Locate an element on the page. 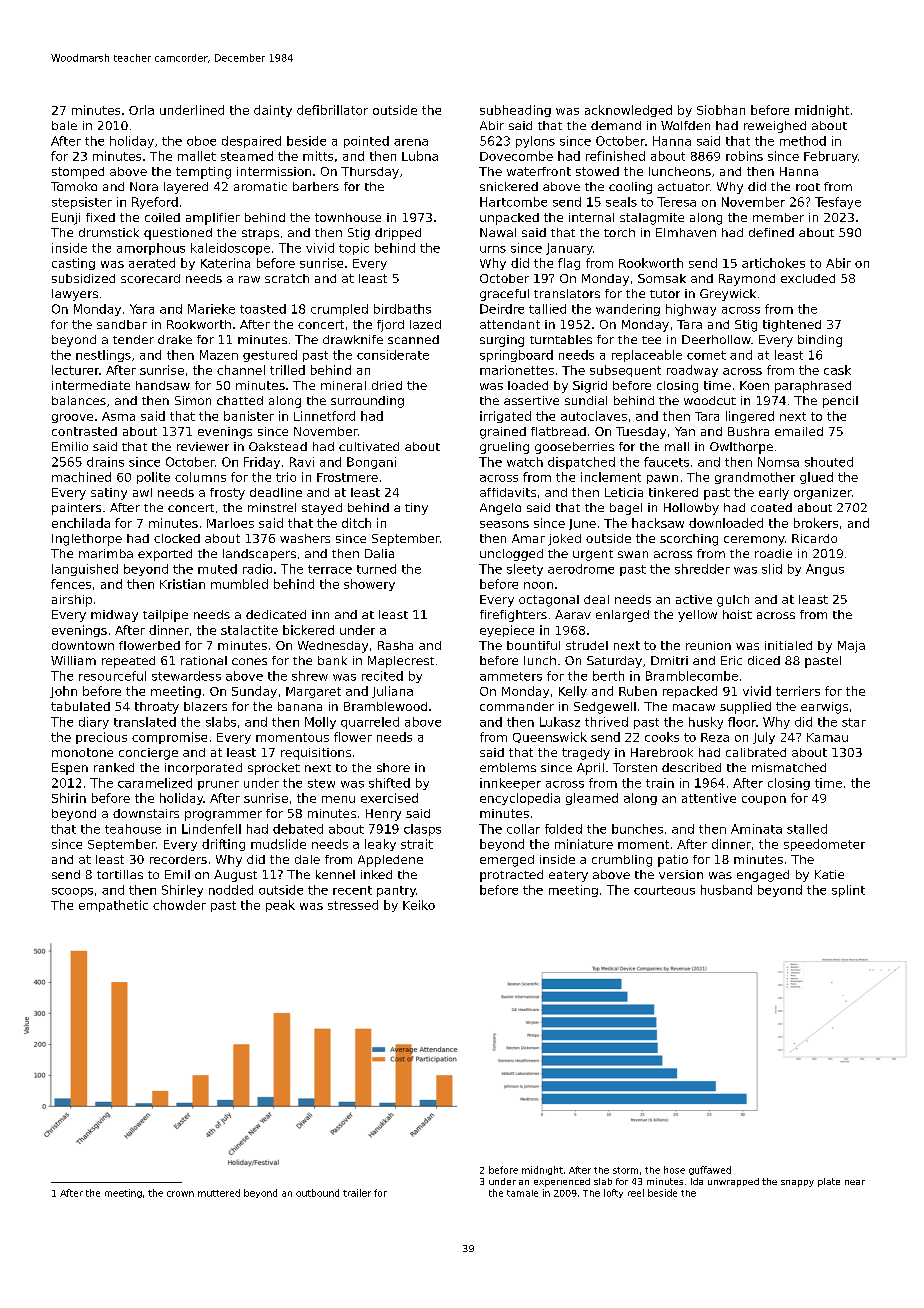  unclogged is located at coordinates (511, 555).
